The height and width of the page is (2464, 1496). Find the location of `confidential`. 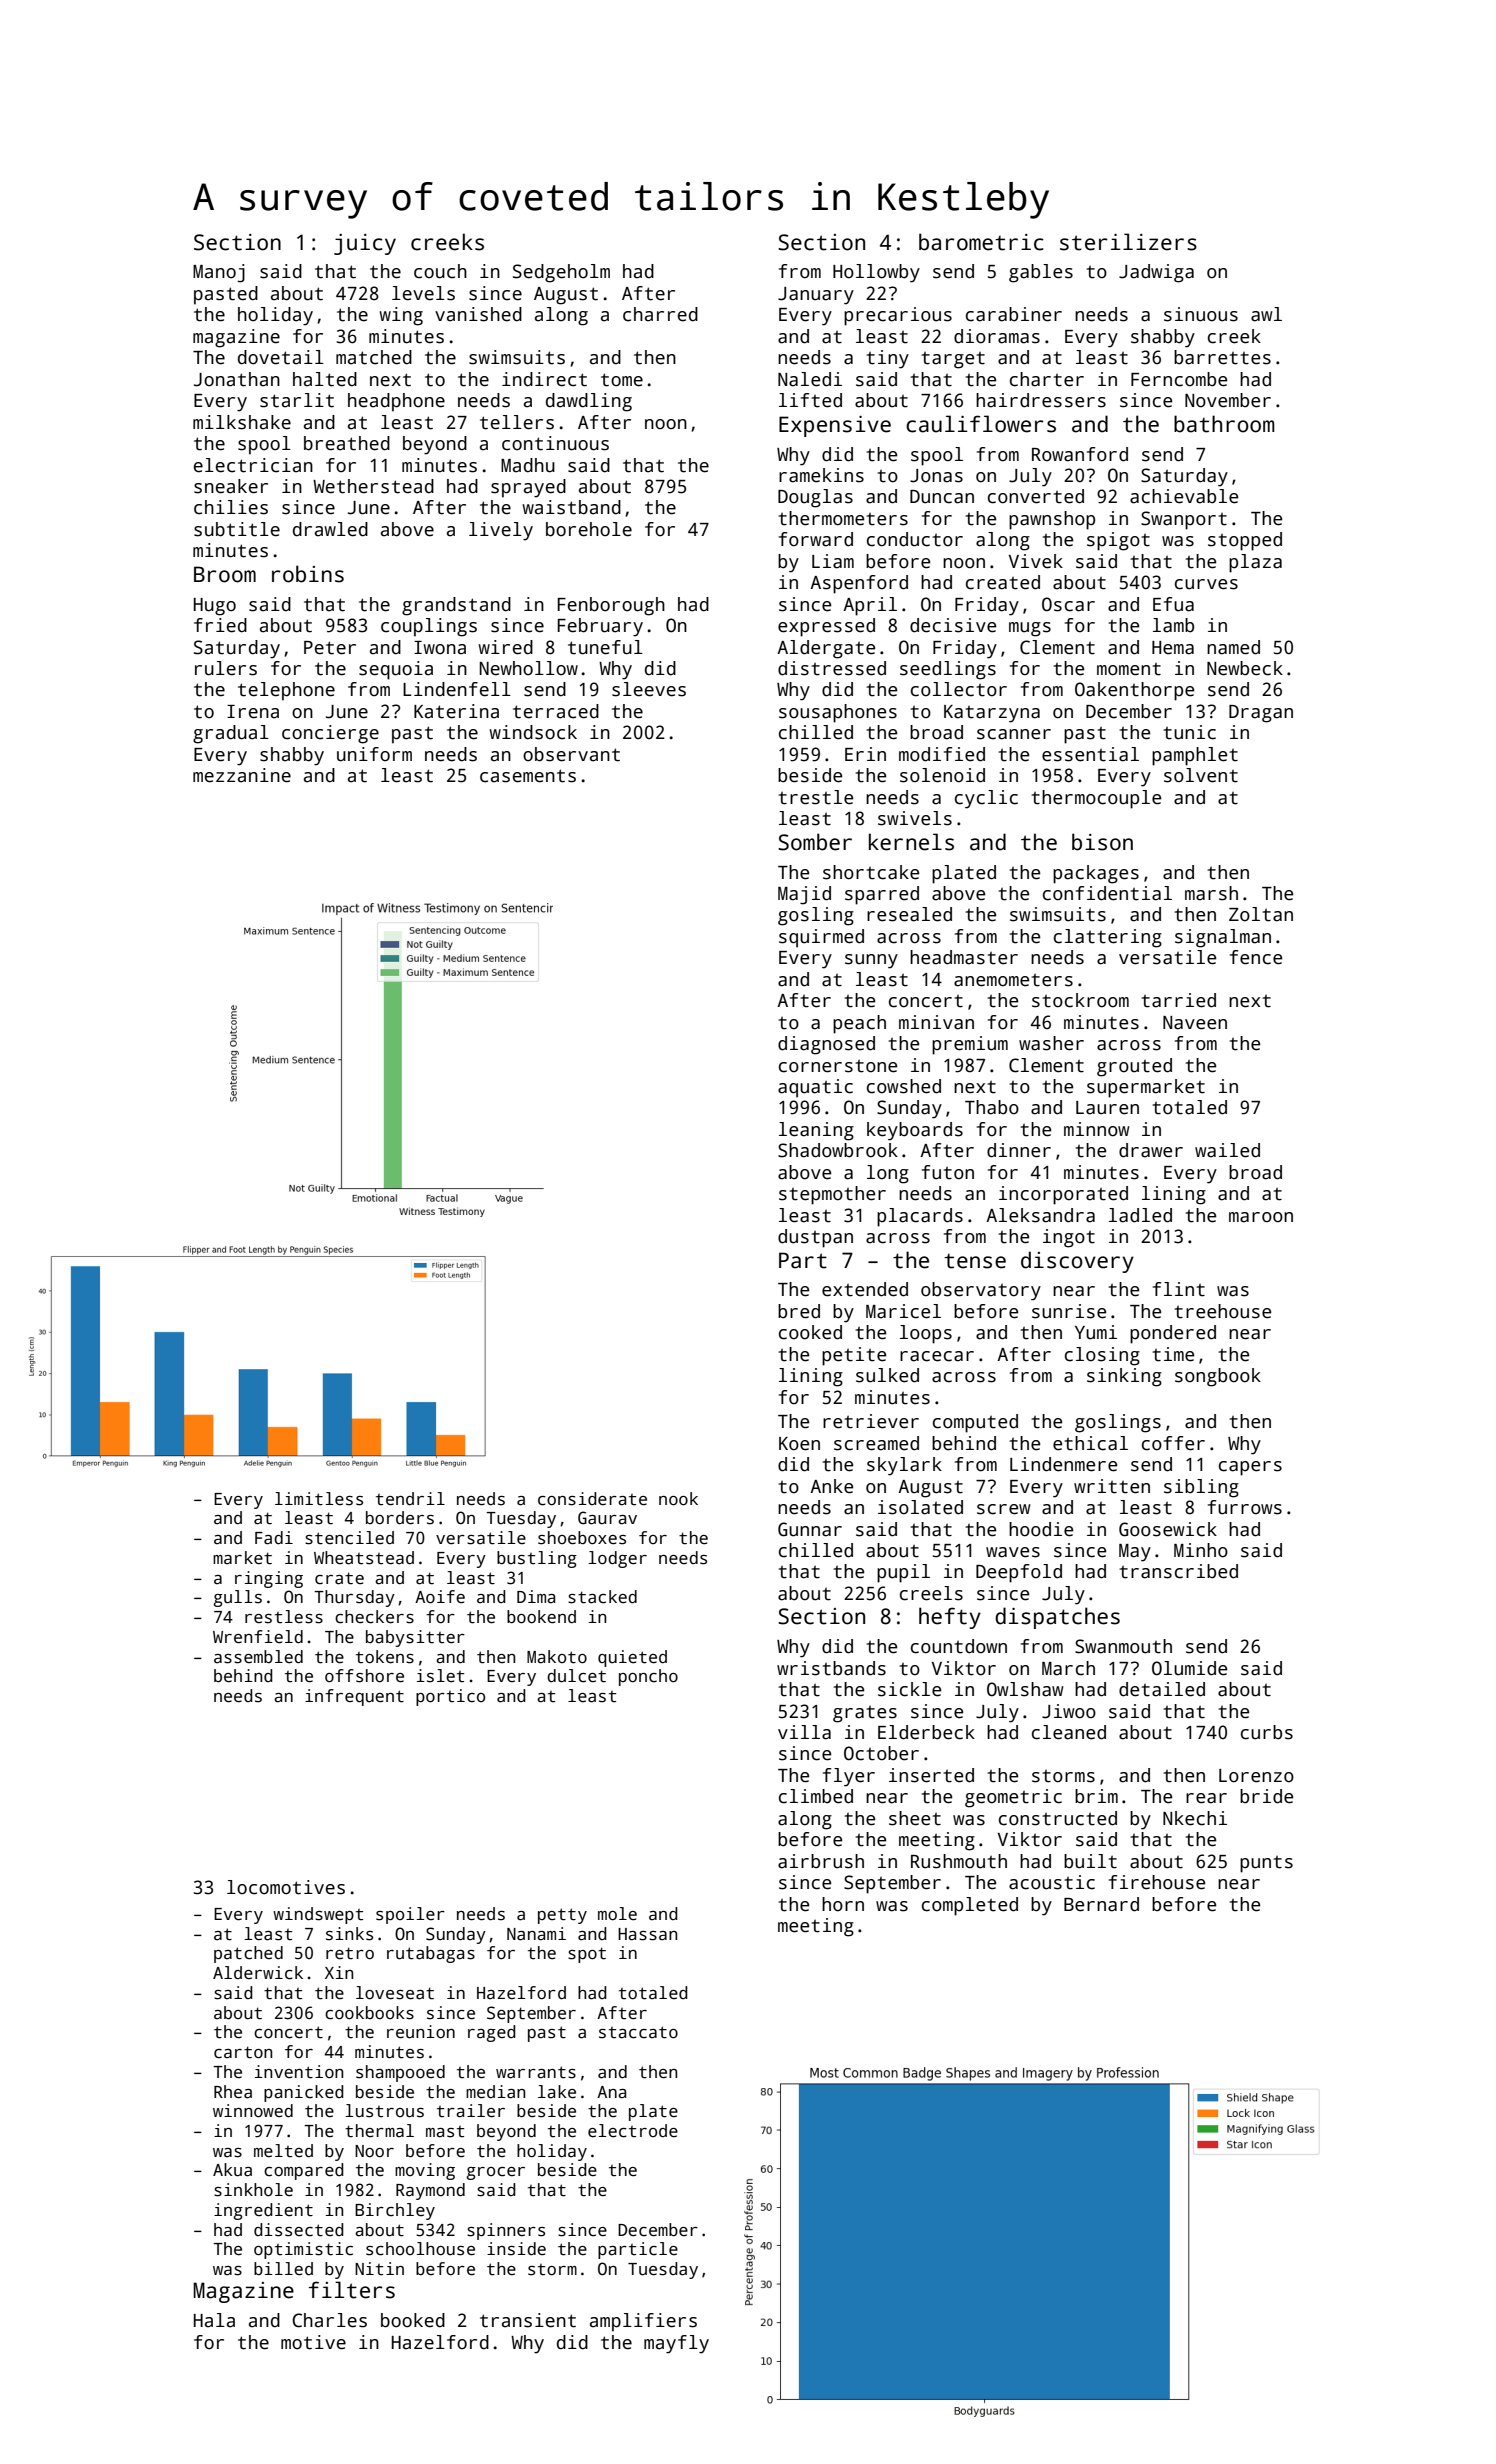

confidential is located at coordinates (1107, 893).
